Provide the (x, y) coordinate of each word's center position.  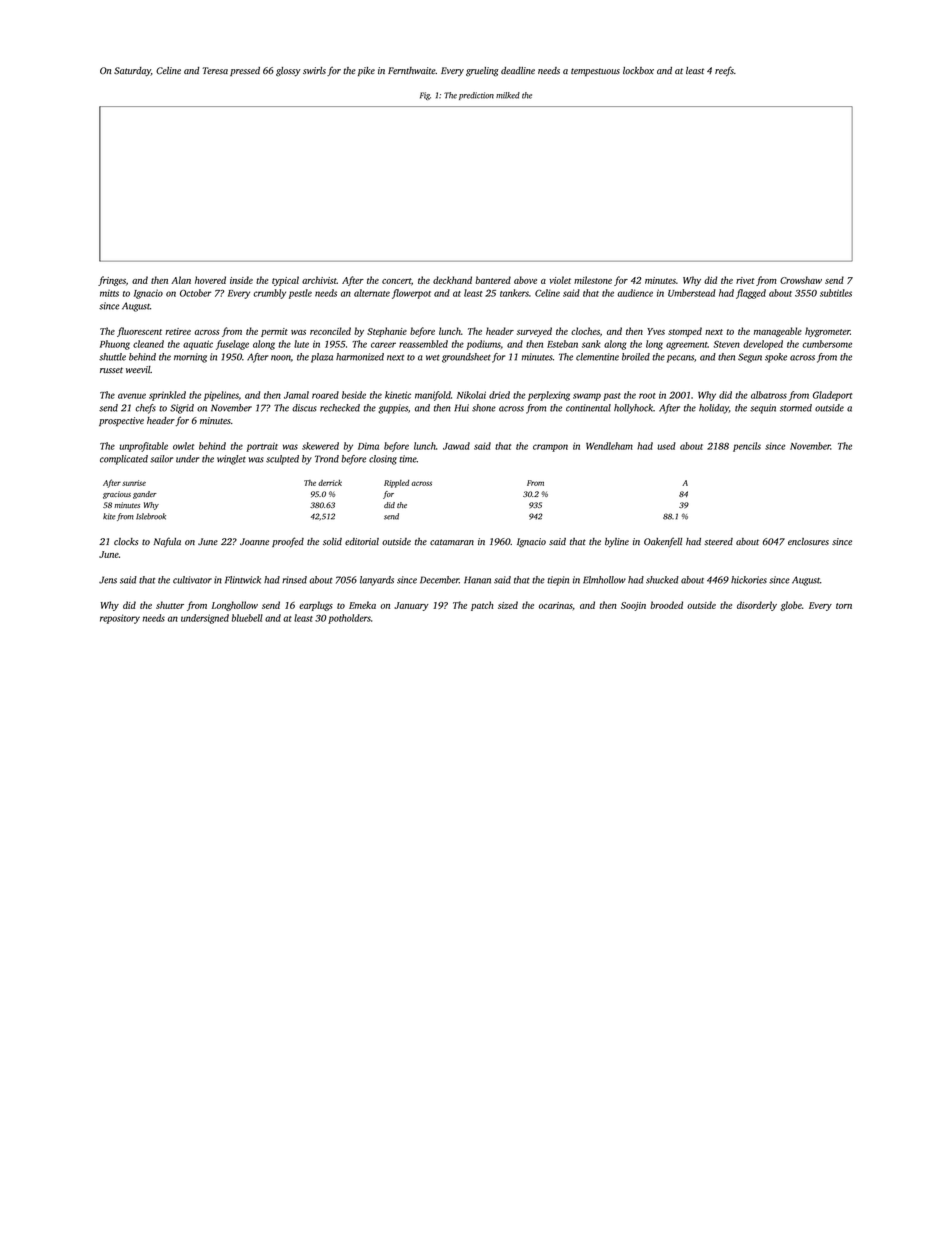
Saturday (132, 71)
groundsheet (466, 358)
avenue (132, 396)
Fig (425, 96)
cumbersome (827, 344)
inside (241, 280)
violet (560, 280)
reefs (724, 71)
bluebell (247, 618)
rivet (745, 280)
